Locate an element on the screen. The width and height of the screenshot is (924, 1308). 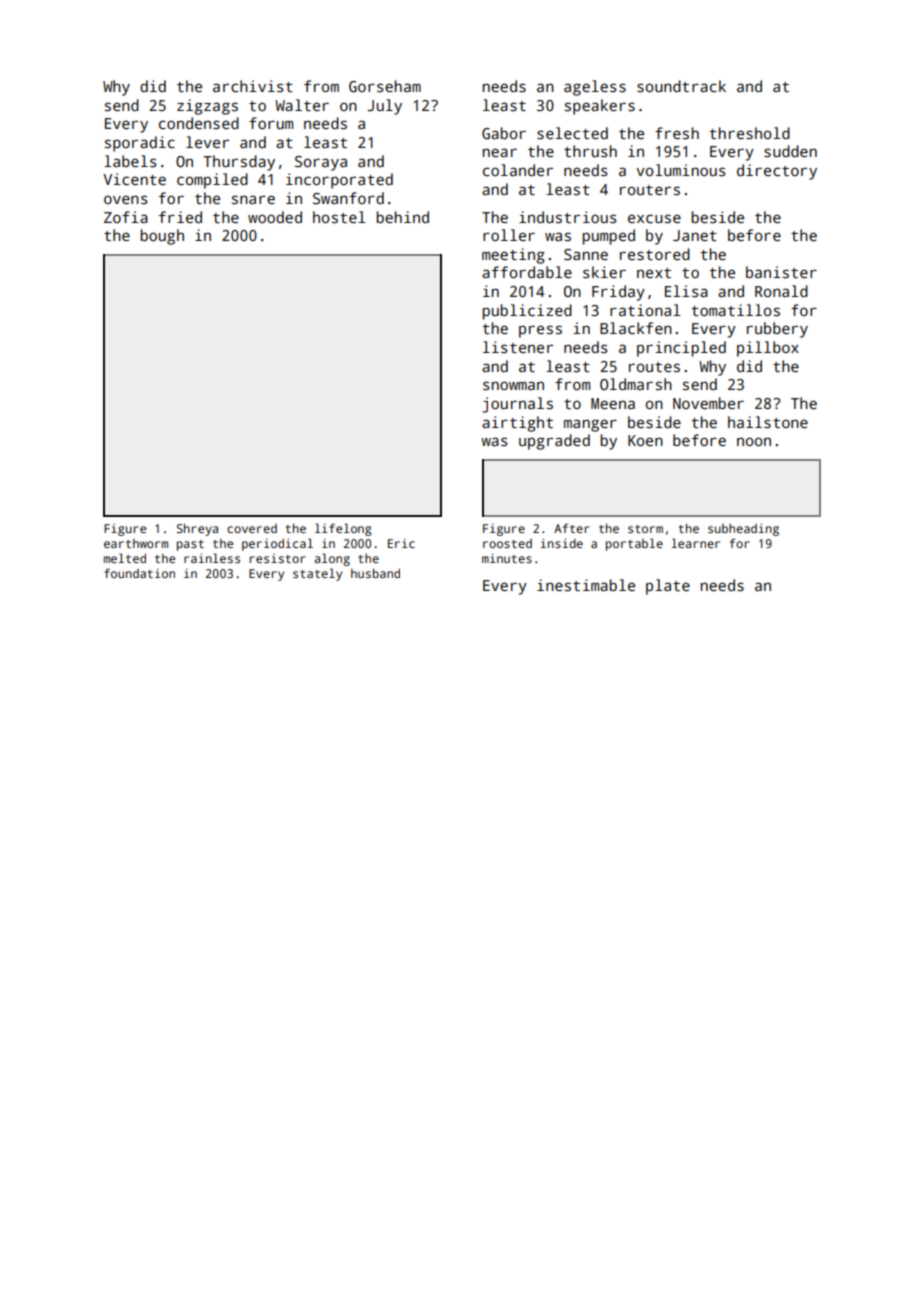
excuse is located at coordinates (654, 219).
